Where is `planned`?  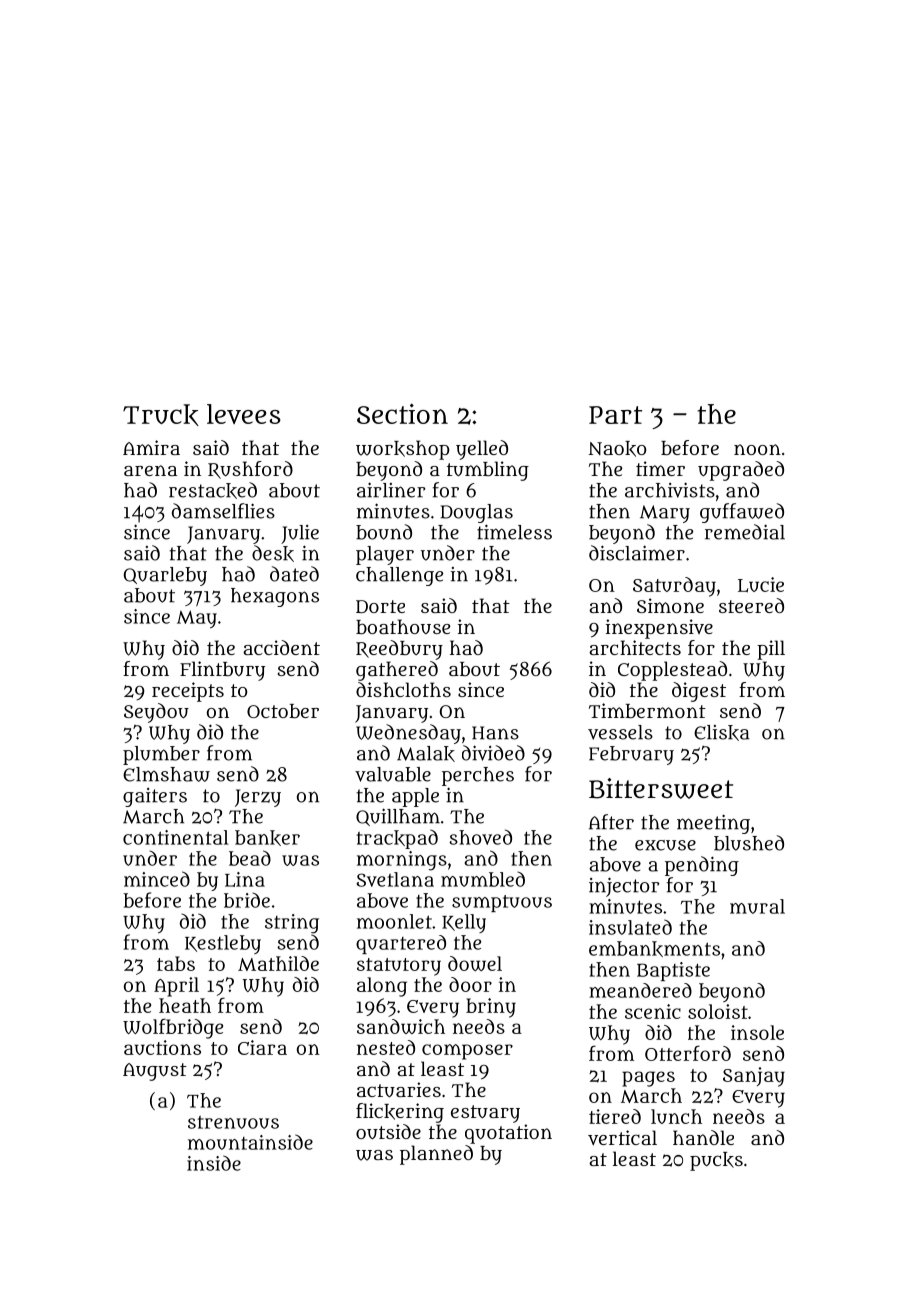 planned is located at coordinates (436, 1155).
